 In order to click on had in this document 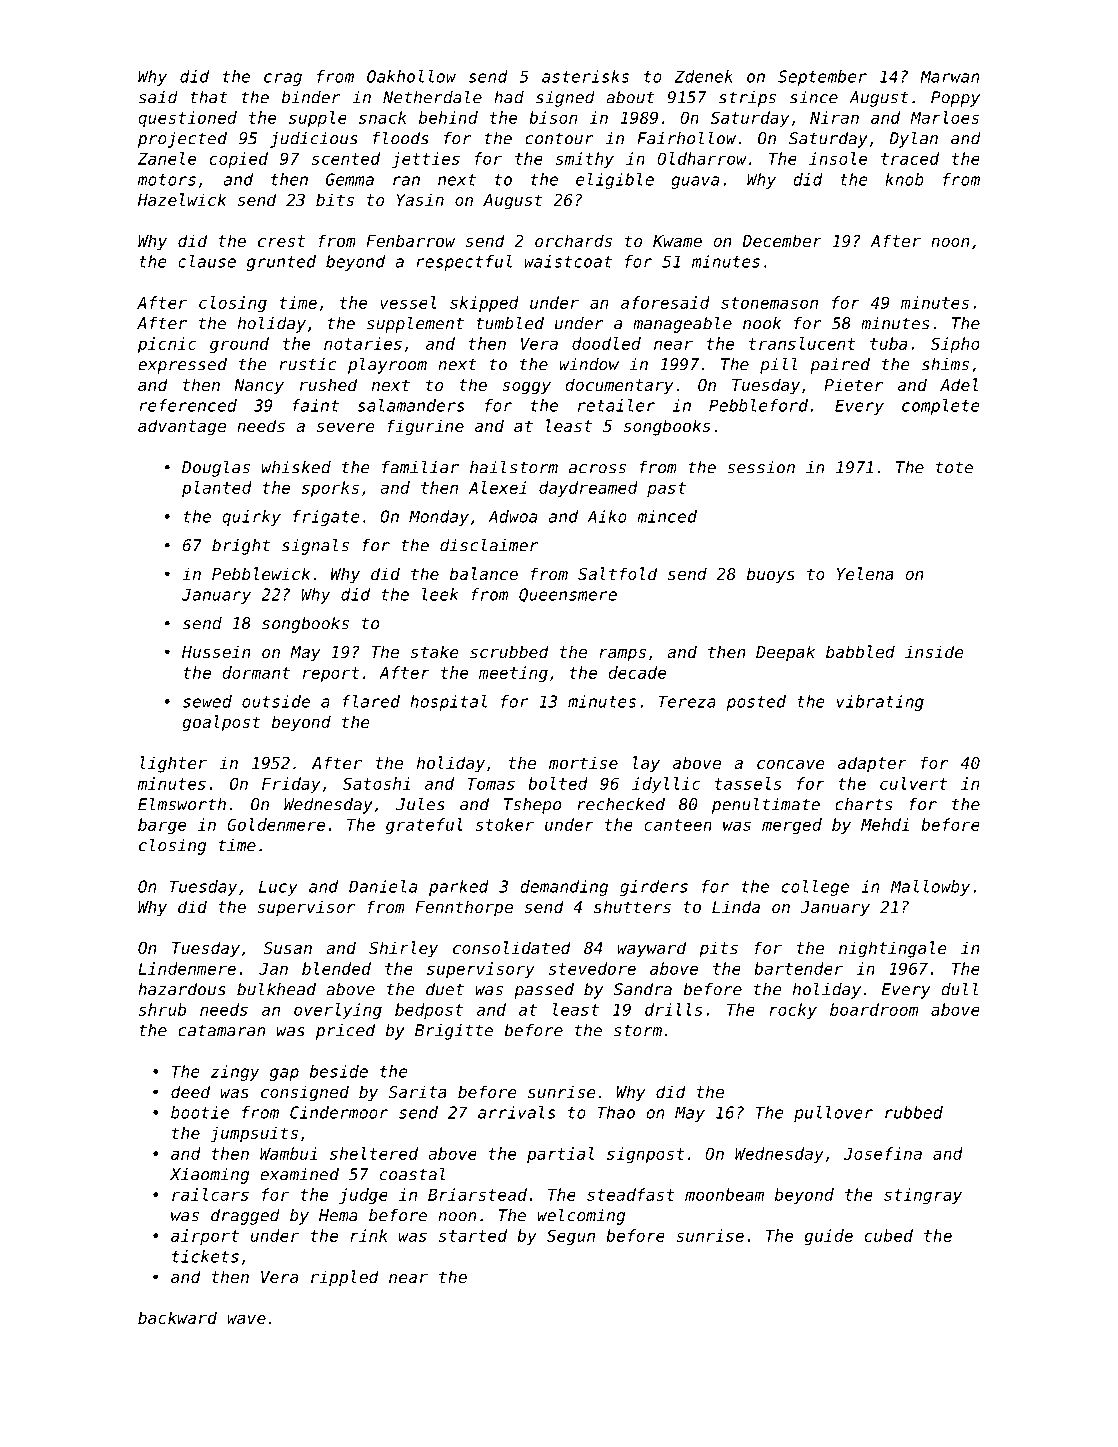, I will do `click(509, 97)`.
